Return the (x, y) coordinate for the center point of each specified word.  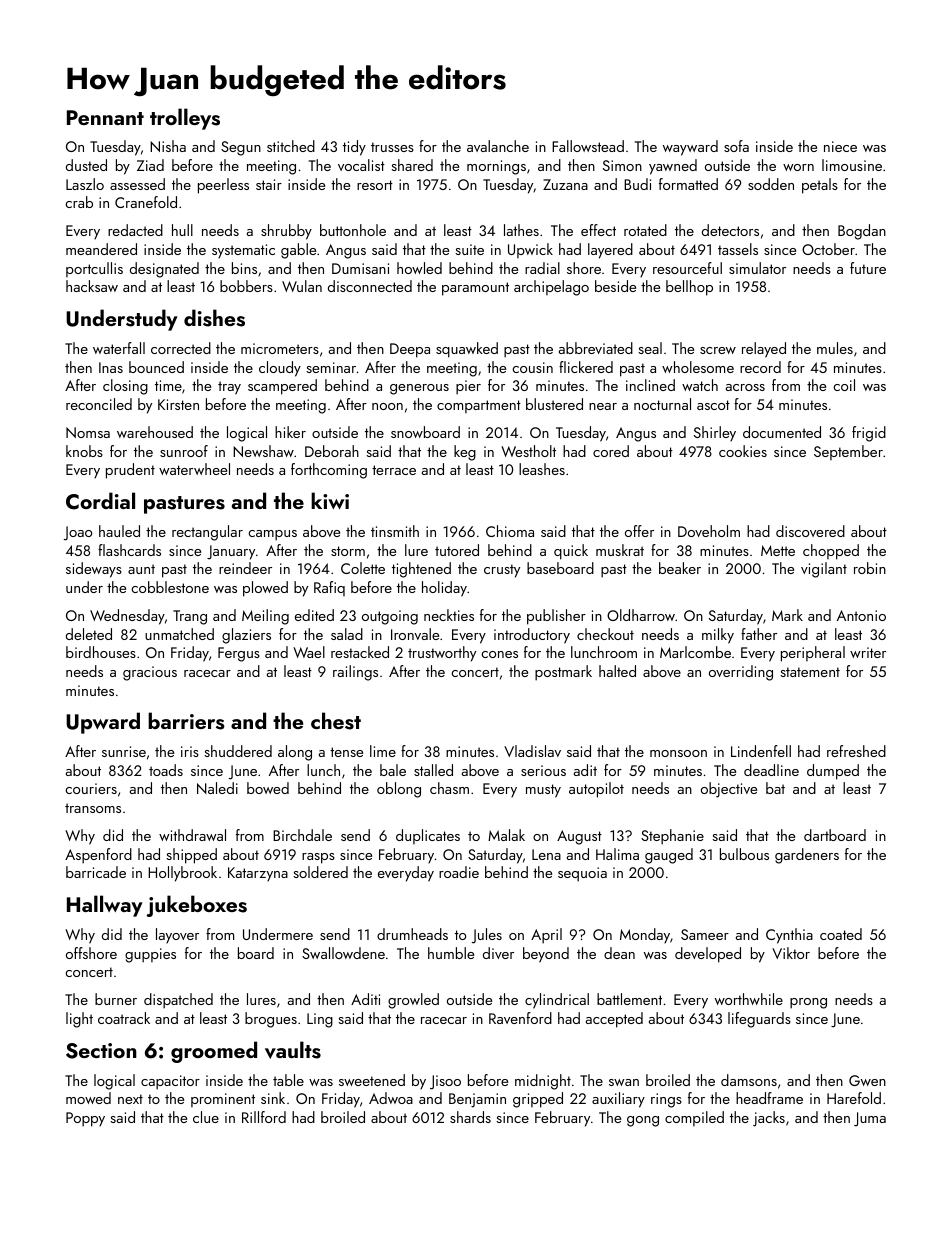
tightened (421, 570)
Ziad (150, 165)
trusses (392, 147)
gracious (150, 673)
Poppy (85, 1119)
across (745, 387)
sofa (736, 146)
